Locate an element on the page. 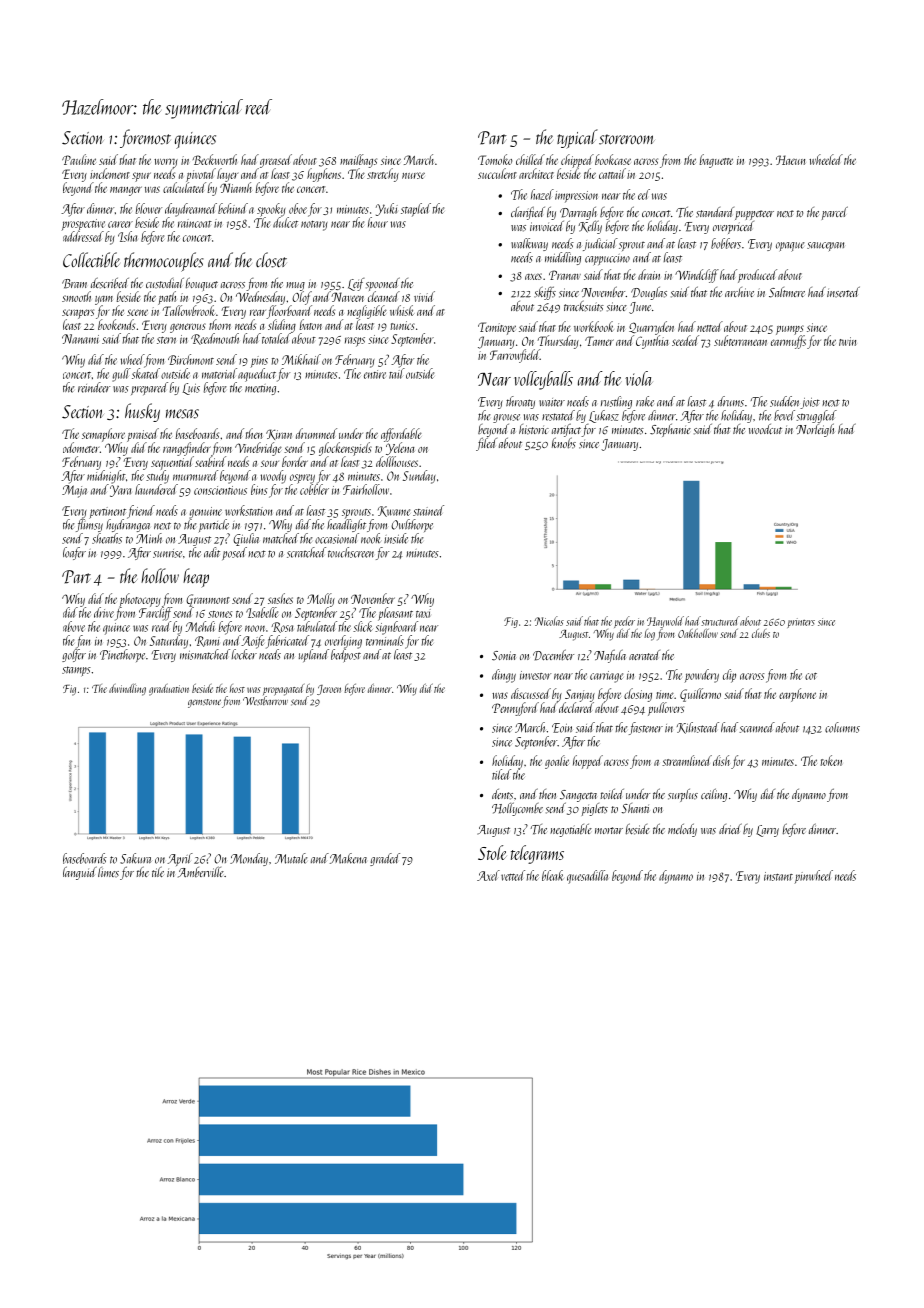  mailbags is located at coordinates (358, 161).
